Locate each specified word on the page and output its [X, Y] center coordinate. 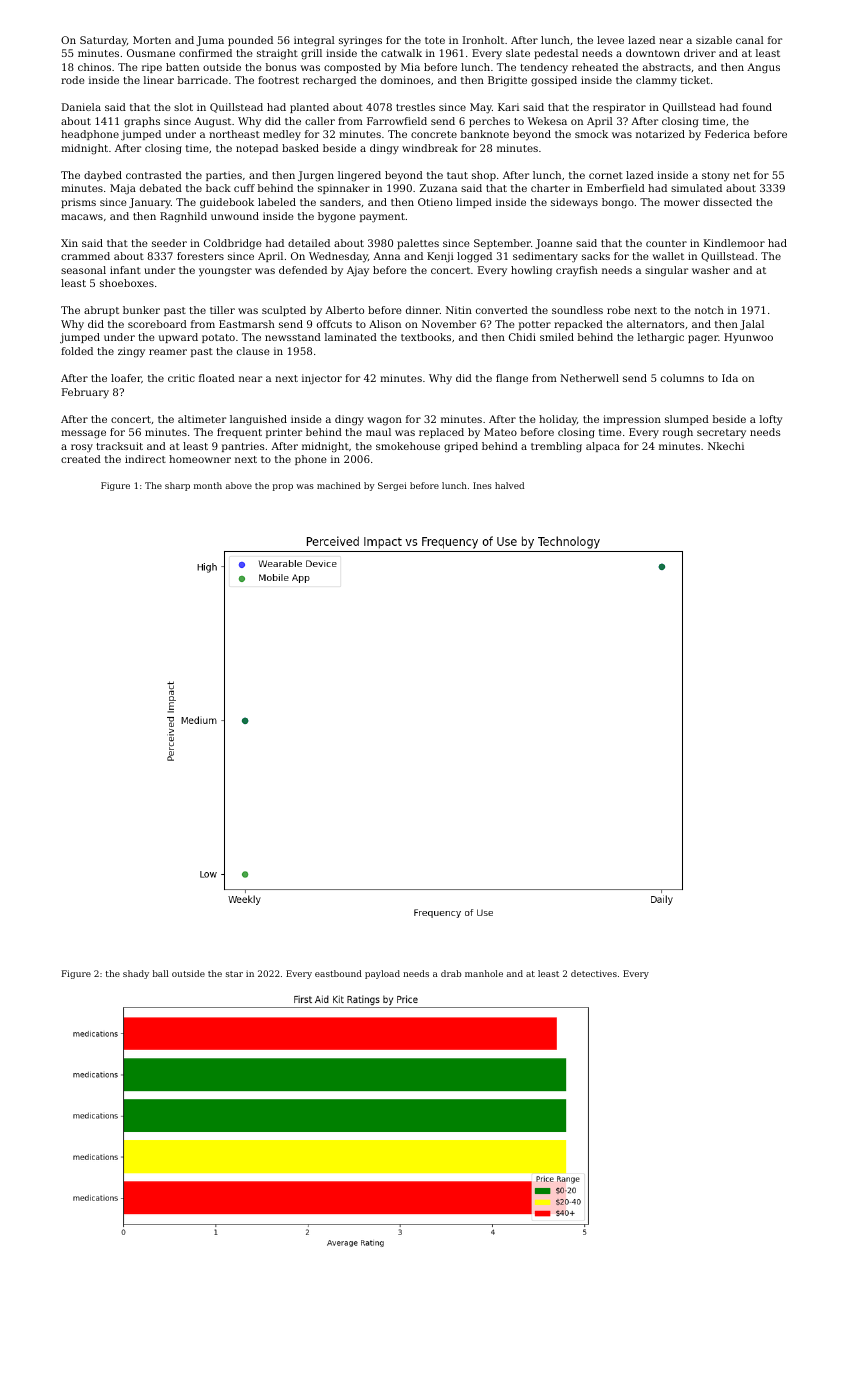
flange [512, 379]
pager [703, 339]
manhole [484, 973]
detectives [594, 973]
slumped [687, 420]
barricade [203, 80]
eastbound [338, 973]
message [83, 434]
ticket [695, 80]
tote [435, 40]
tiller [222, 310]
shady [136, 974]
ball [161, 973]
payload [382, 974]
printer [284, 433]
